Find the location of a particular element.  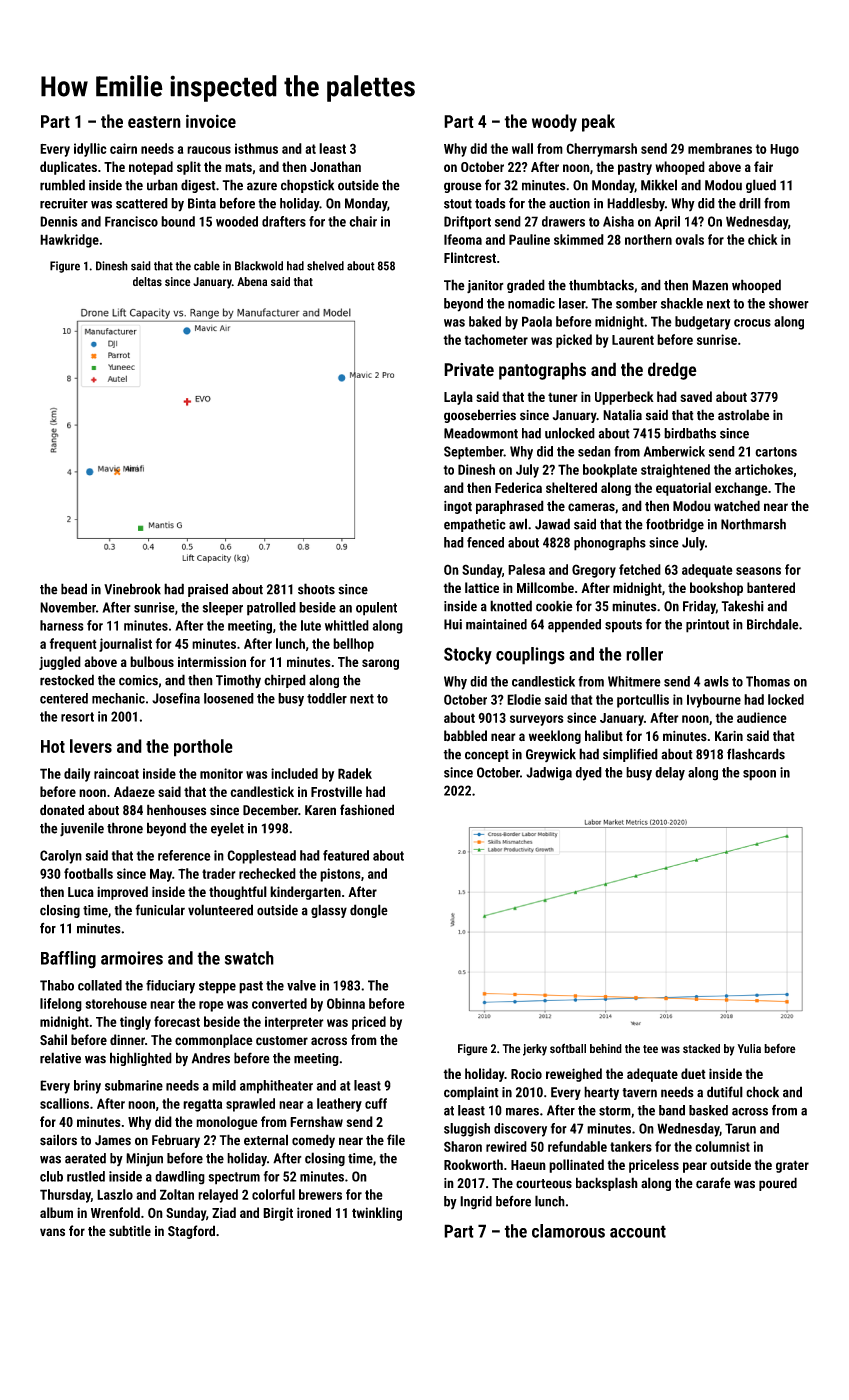

tingly is located at coordinates (135, 1023).
